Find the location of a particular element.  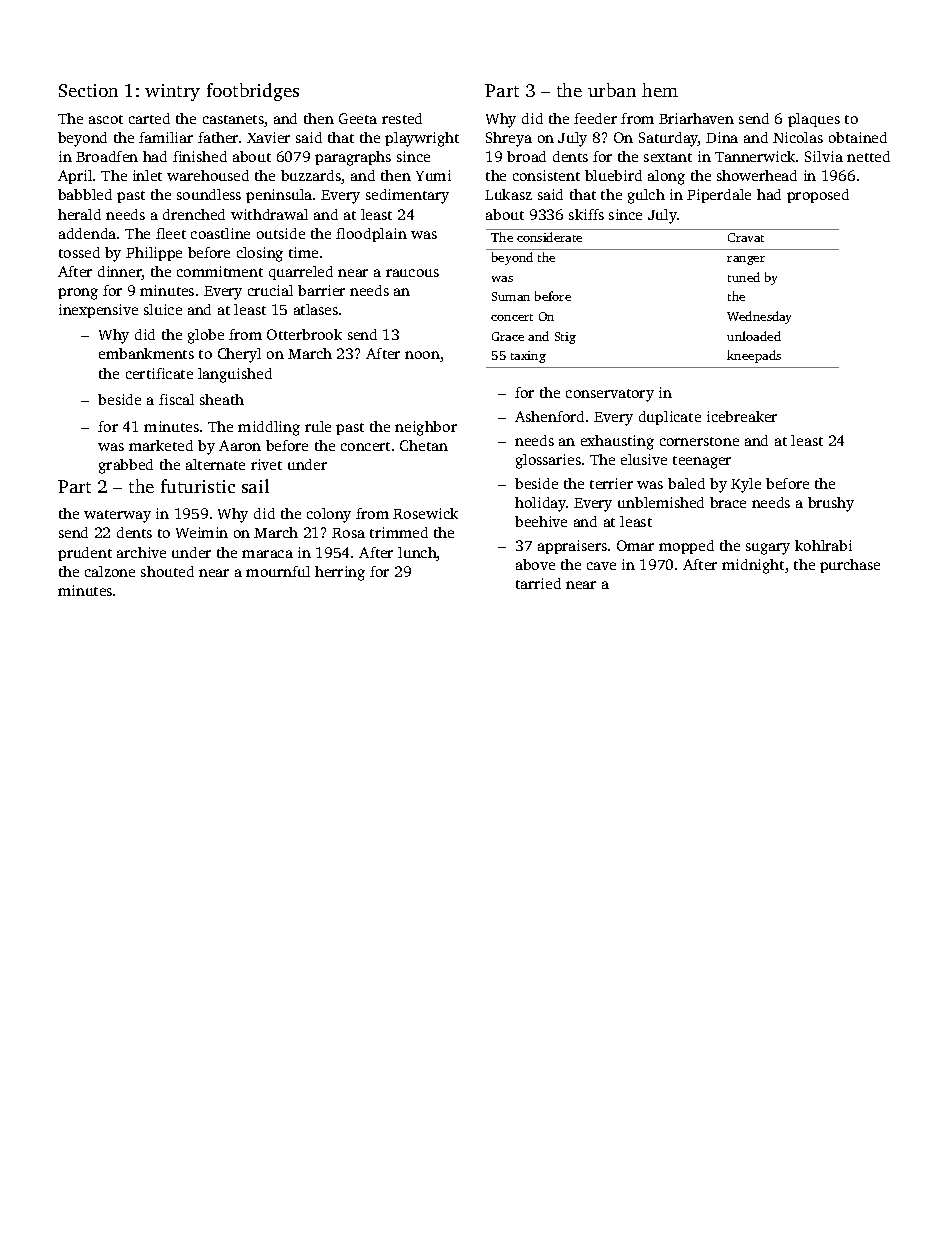

urban is located at coordinates (612, 90).
